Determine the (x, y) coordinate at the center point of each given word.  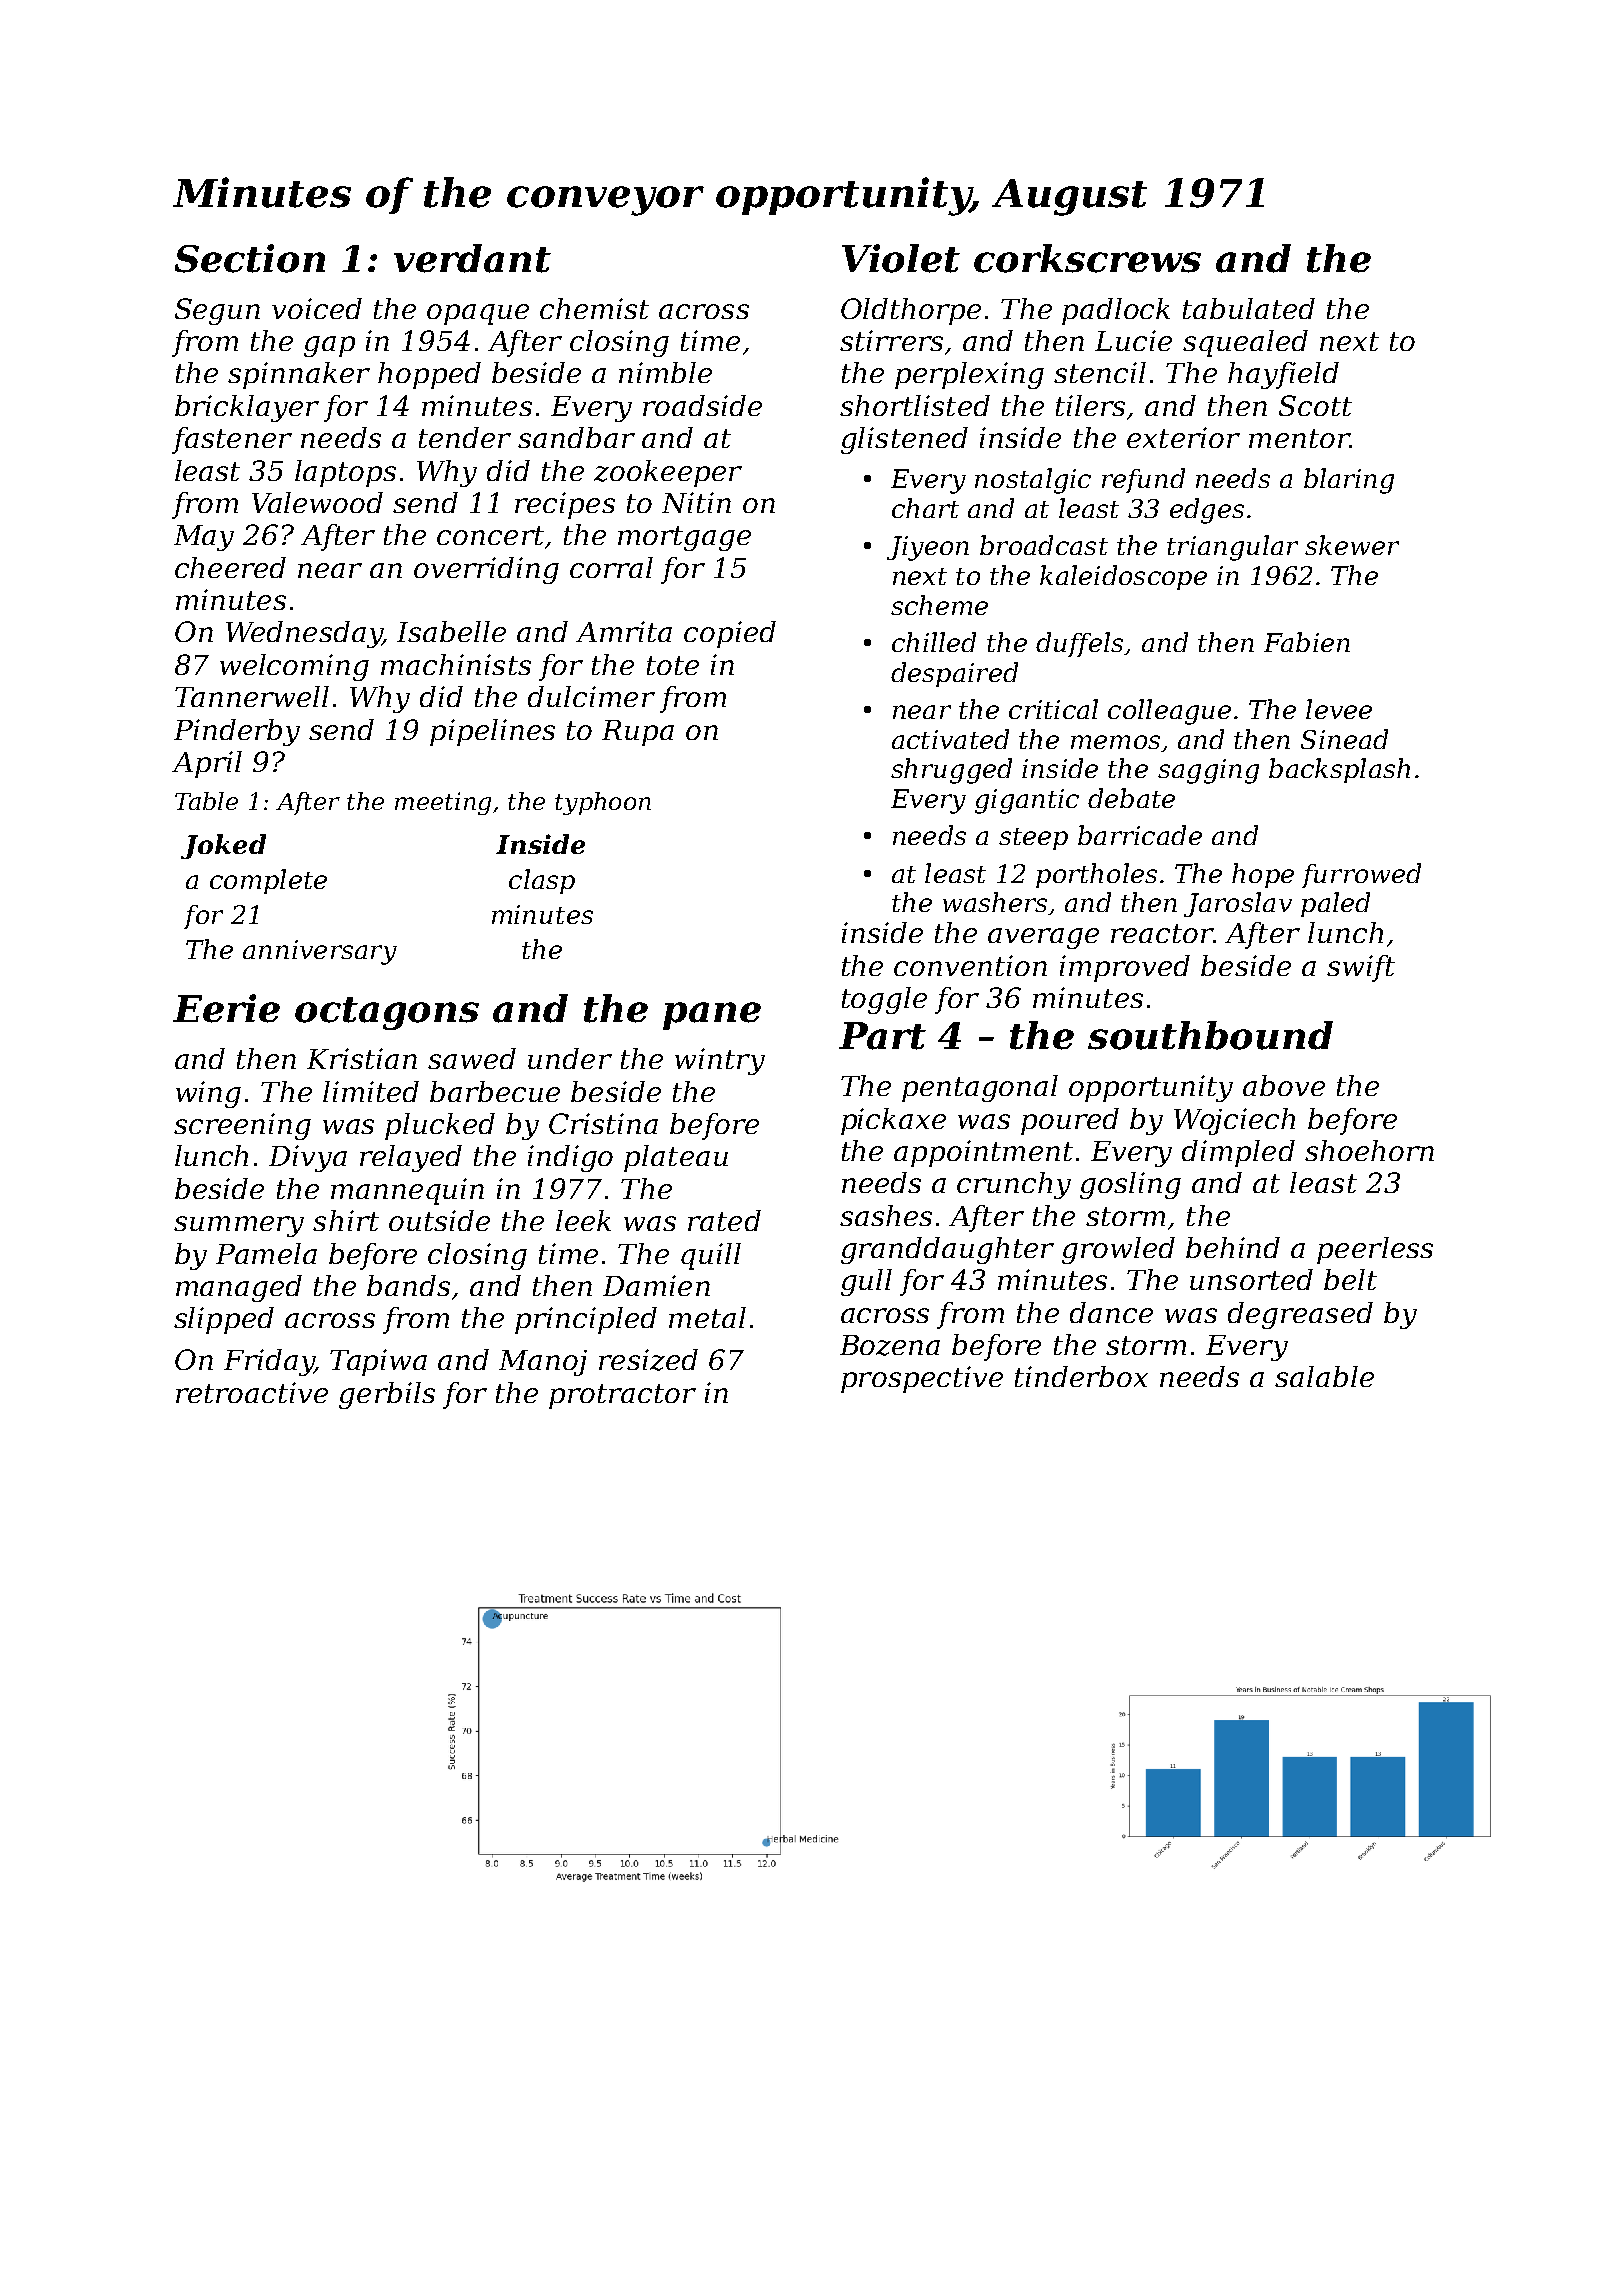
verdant (472, 258)
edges (1207, 511)
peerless (1375, 1250)
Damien (656, 1285)
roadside (702, 405)
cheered (230, 567)
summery (239, 1226)
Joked (223, 846)
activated (950, 739)
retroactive (252, 1392)
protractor (622, 1396)
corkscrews (1087, 258)
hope (1263, 875)
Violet (901, 258)
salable (1324, 1376)
